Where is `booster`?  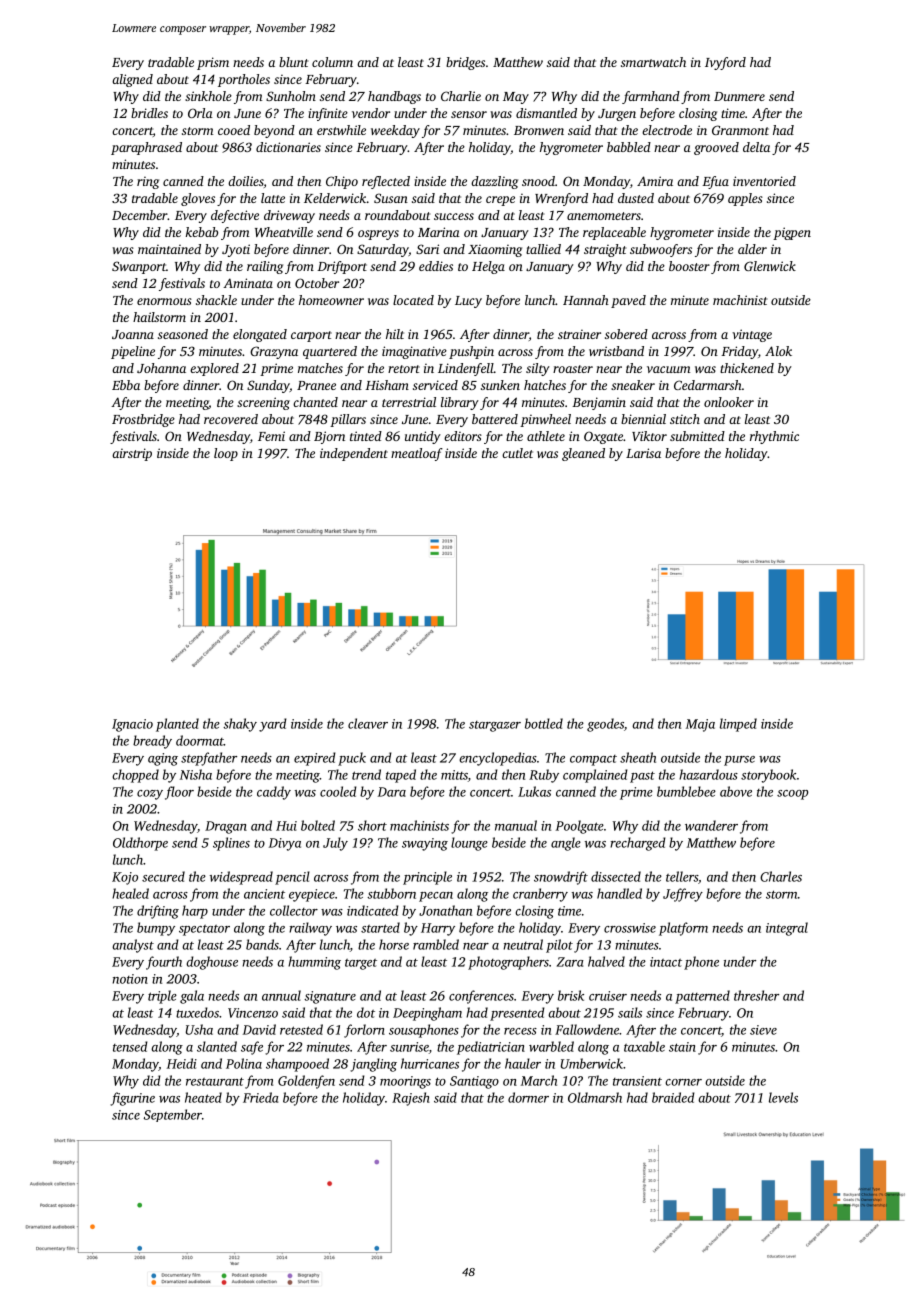 booster is located at coordinates (689, 266).
